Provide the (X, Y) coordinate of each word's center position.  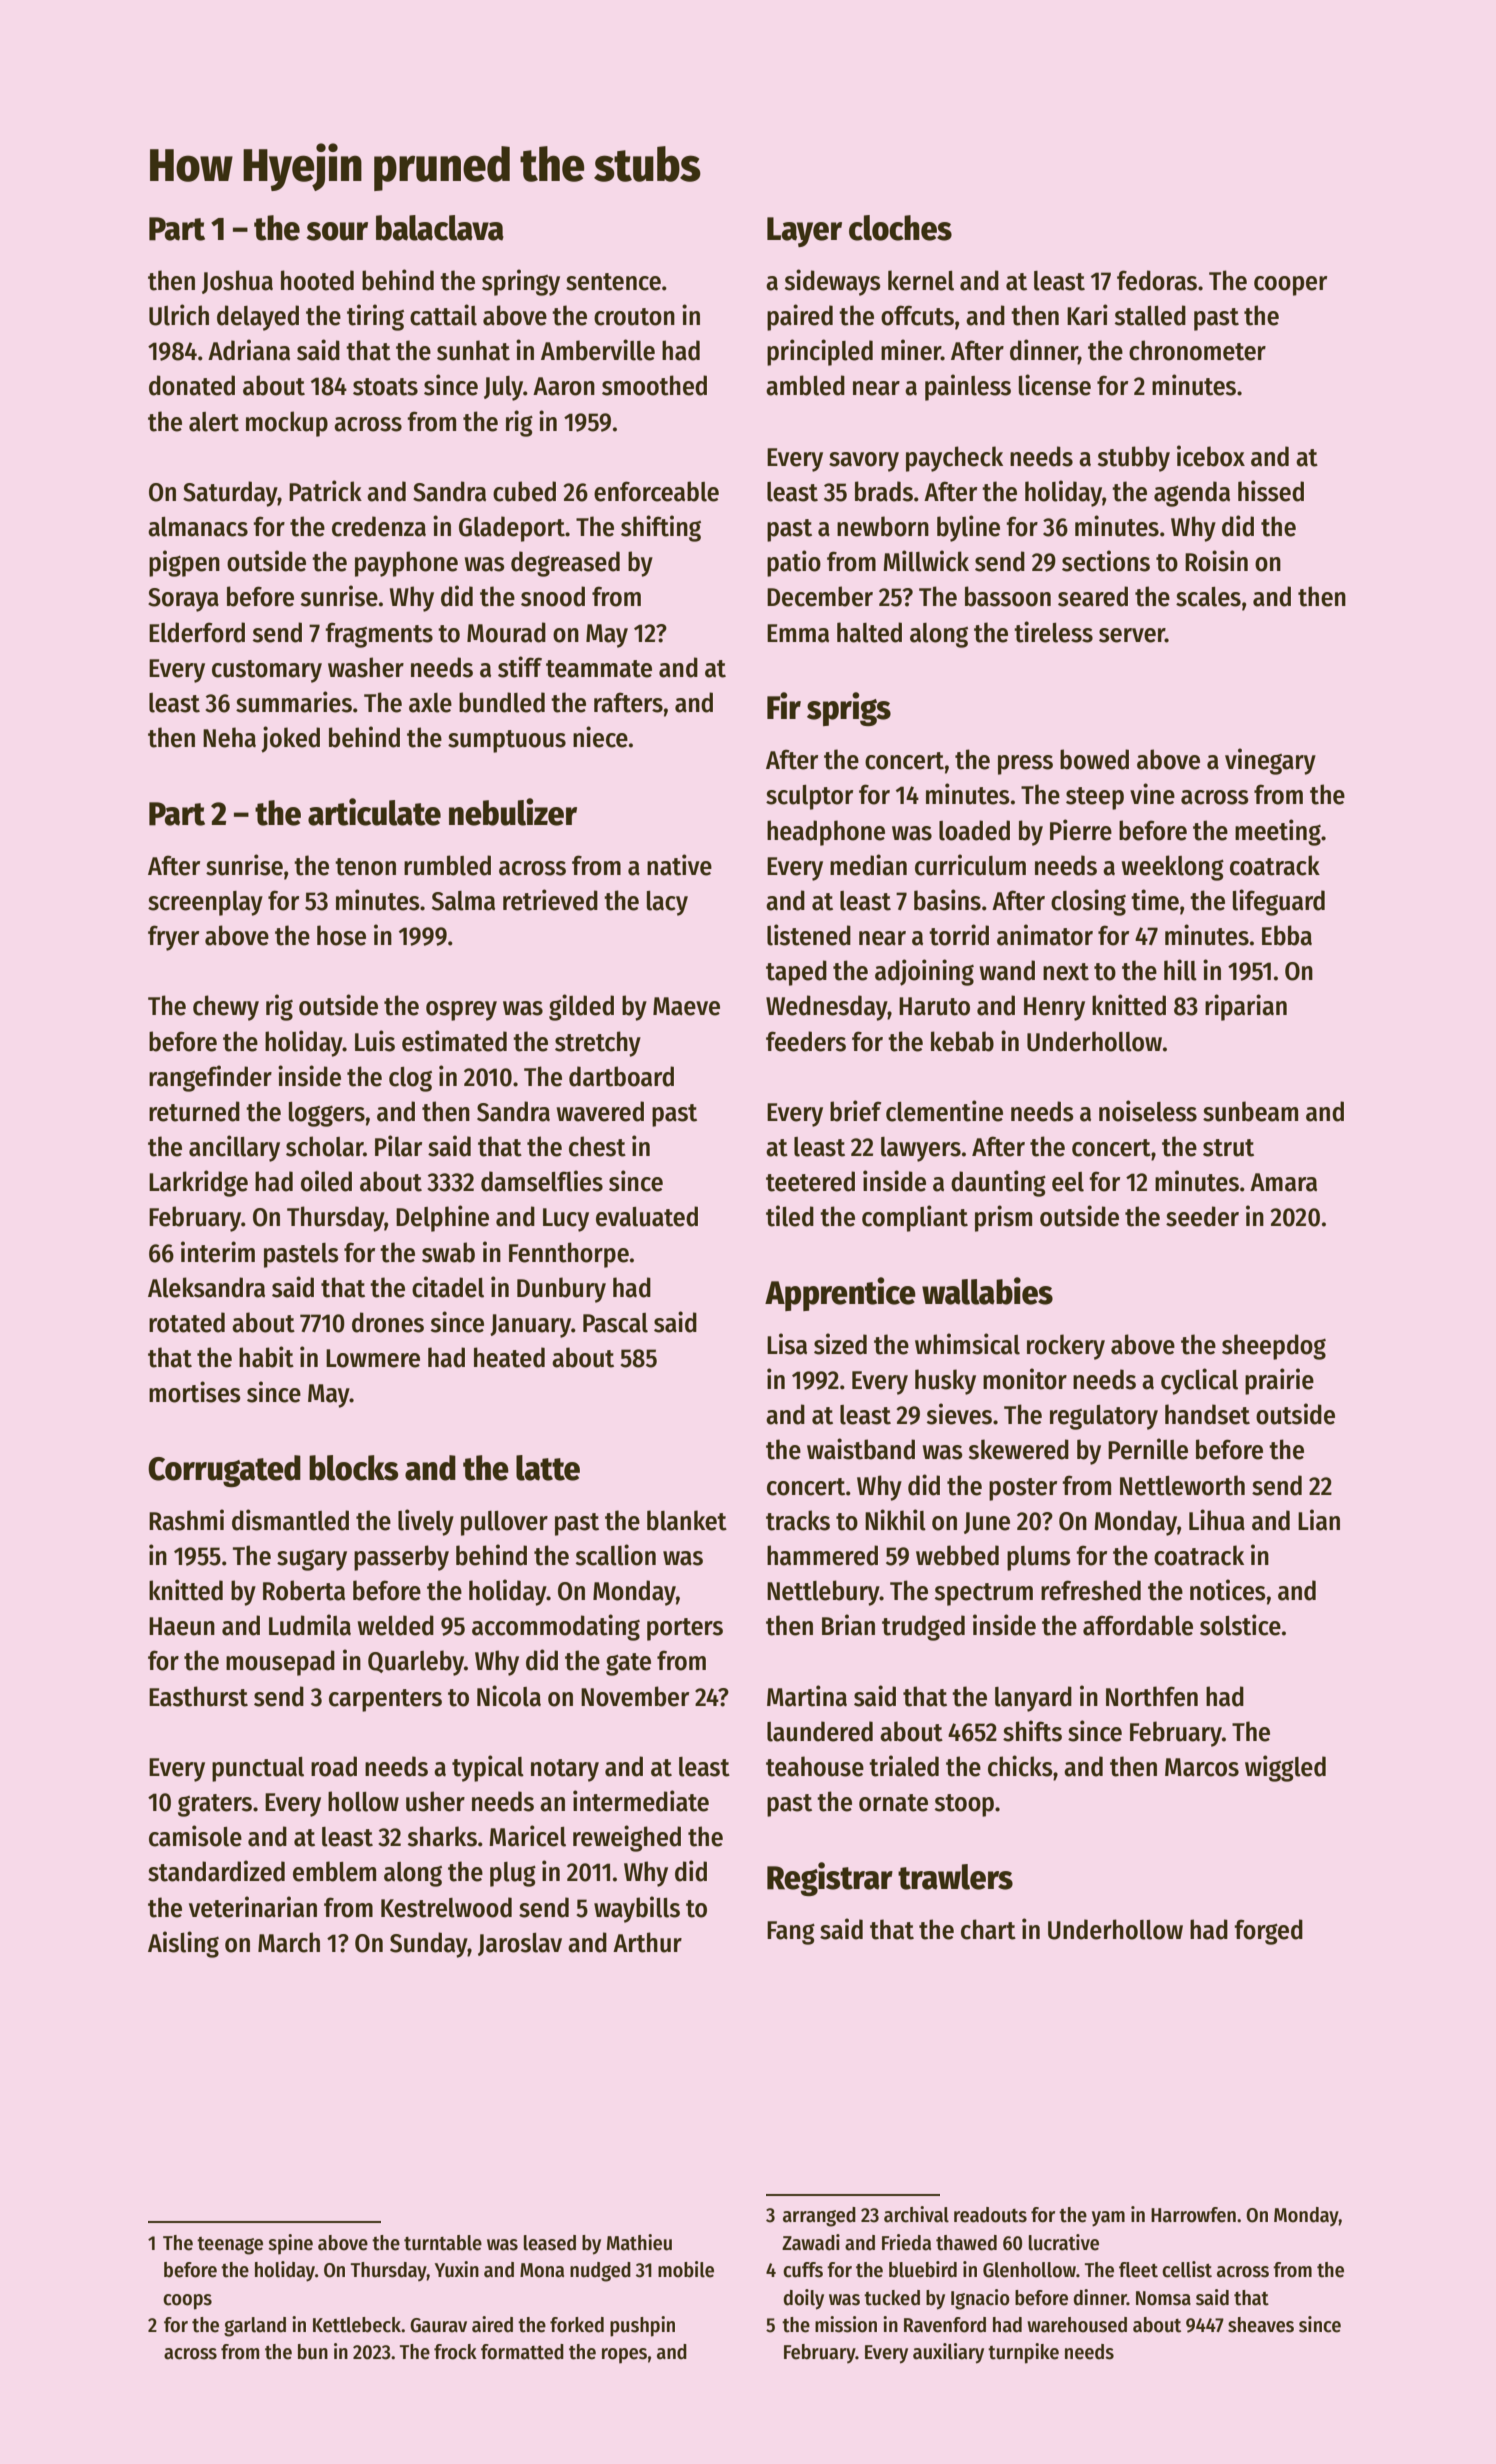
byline (968, 528)
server (1132, 635)
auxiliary (948, 2353)
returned (194, 1111)
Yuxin (457, 2269)
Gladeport (512, 529)
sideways (833, 282)
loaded (974, 830)
